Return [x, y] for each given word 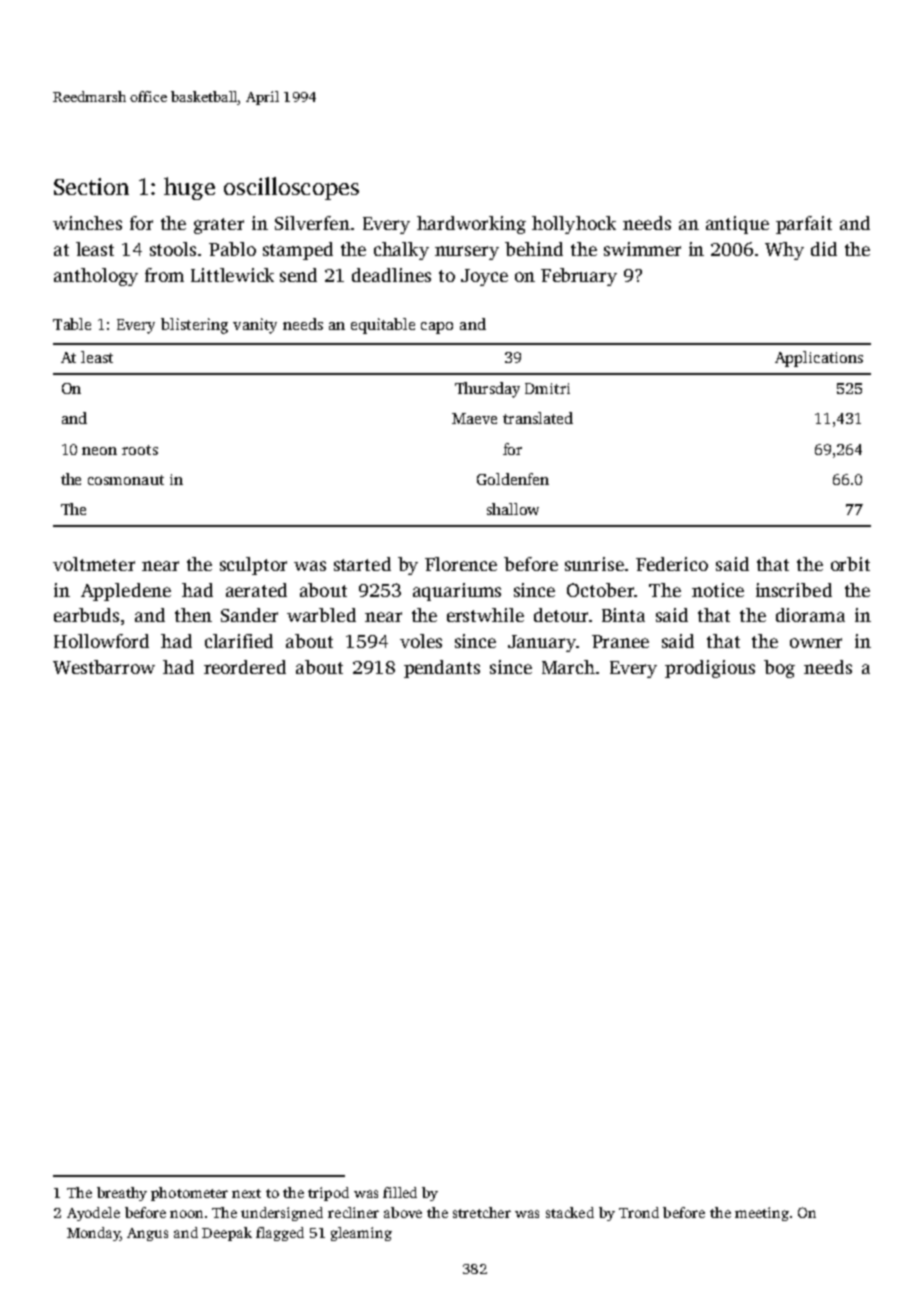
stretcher [482, 1212]
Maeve [474, 418]
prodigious [710, 669]
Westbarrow [104, 667]
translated [538, 418]
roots [140, 450]
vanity [255, 326]
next [246, 1193]
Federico [672, 564]
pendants [442, 669]
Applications [819, 359]
